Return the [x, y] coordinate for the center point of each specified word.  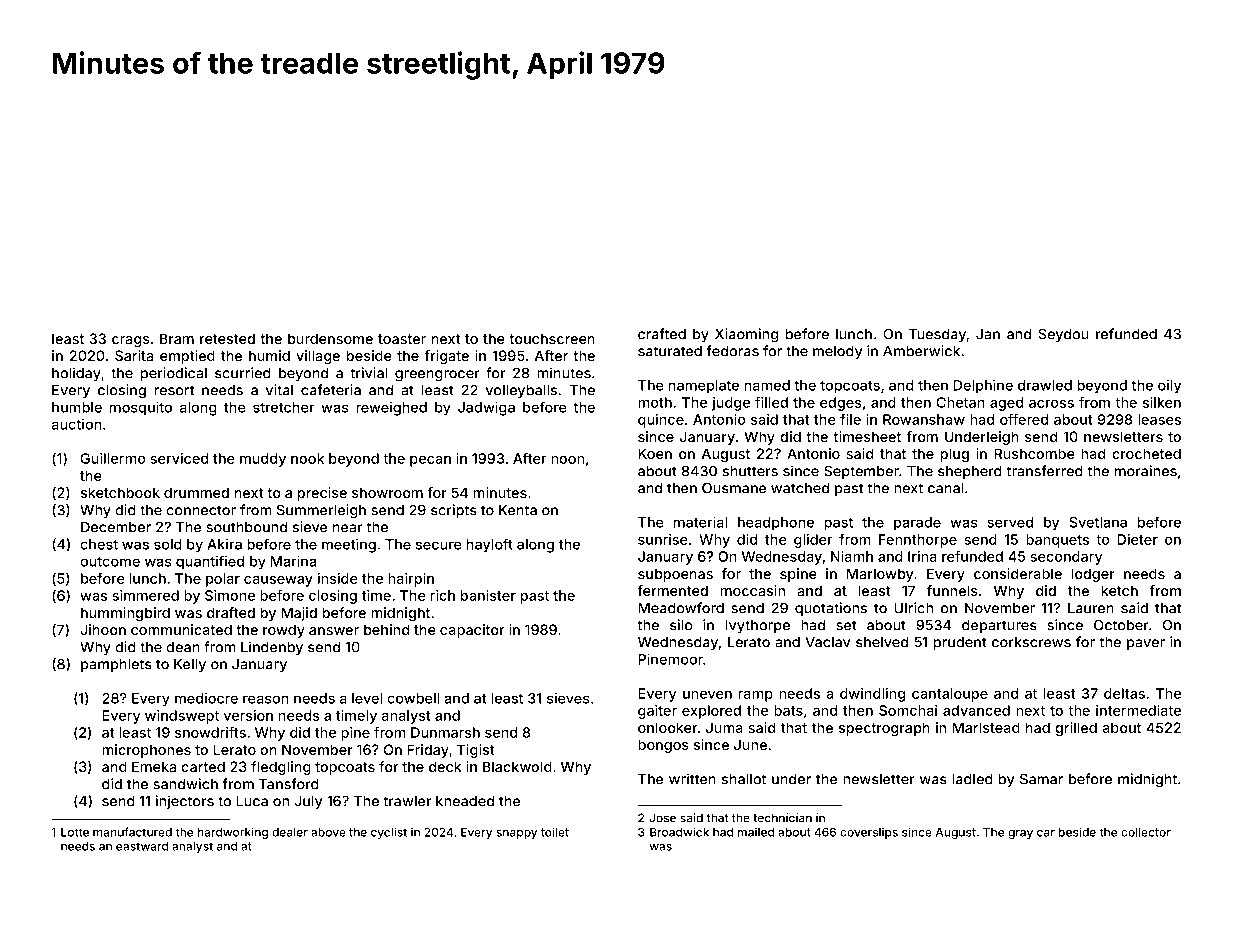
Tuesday [937, 335]
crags [131, 341]
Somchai [908, 710]
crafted [662, 334]
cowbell [413, 698]
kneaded [465, 801]
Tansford [289, 784]
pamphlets [116, 665]
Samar [1041, 779]
